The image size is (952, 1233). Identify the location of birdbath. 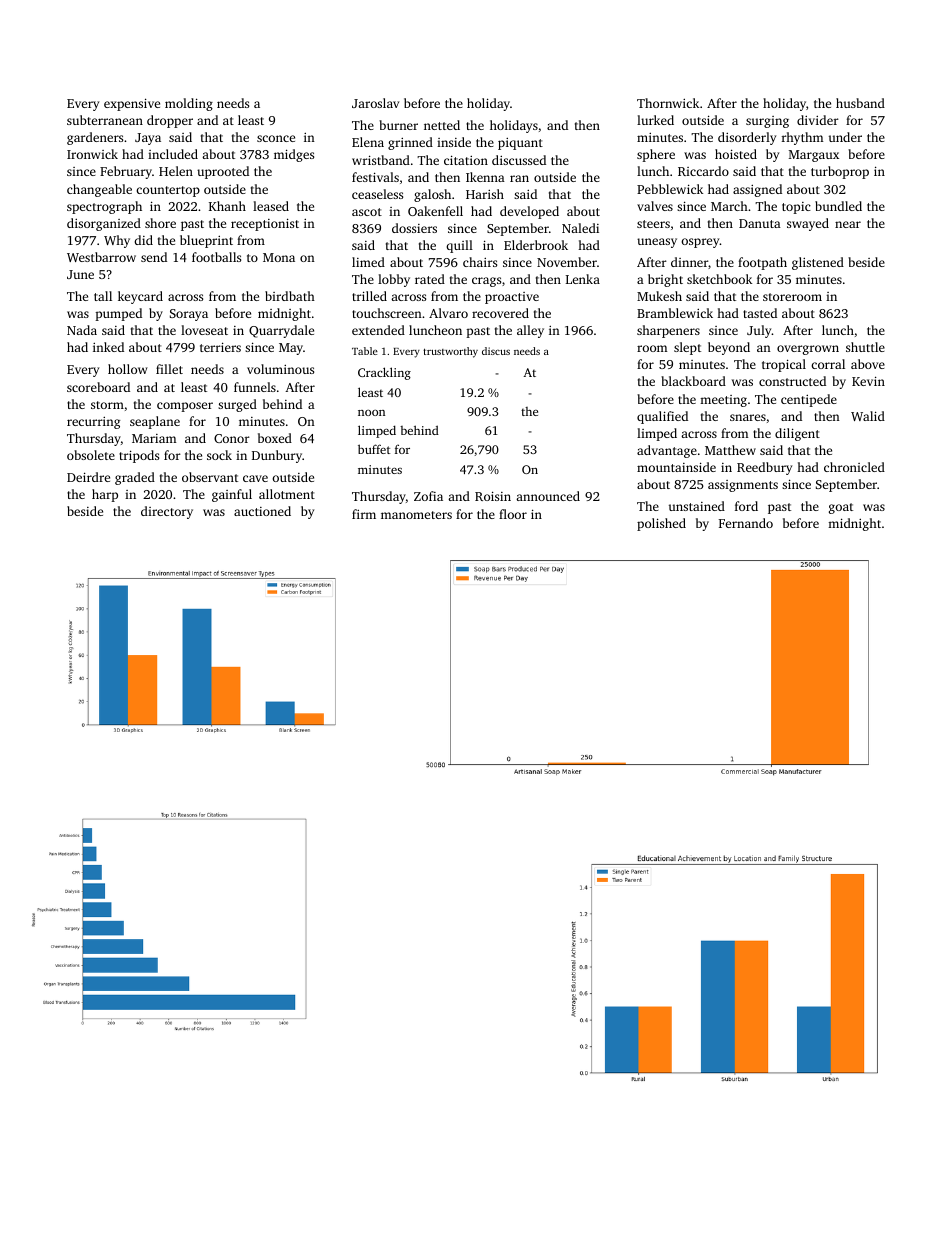
(290, 296).
